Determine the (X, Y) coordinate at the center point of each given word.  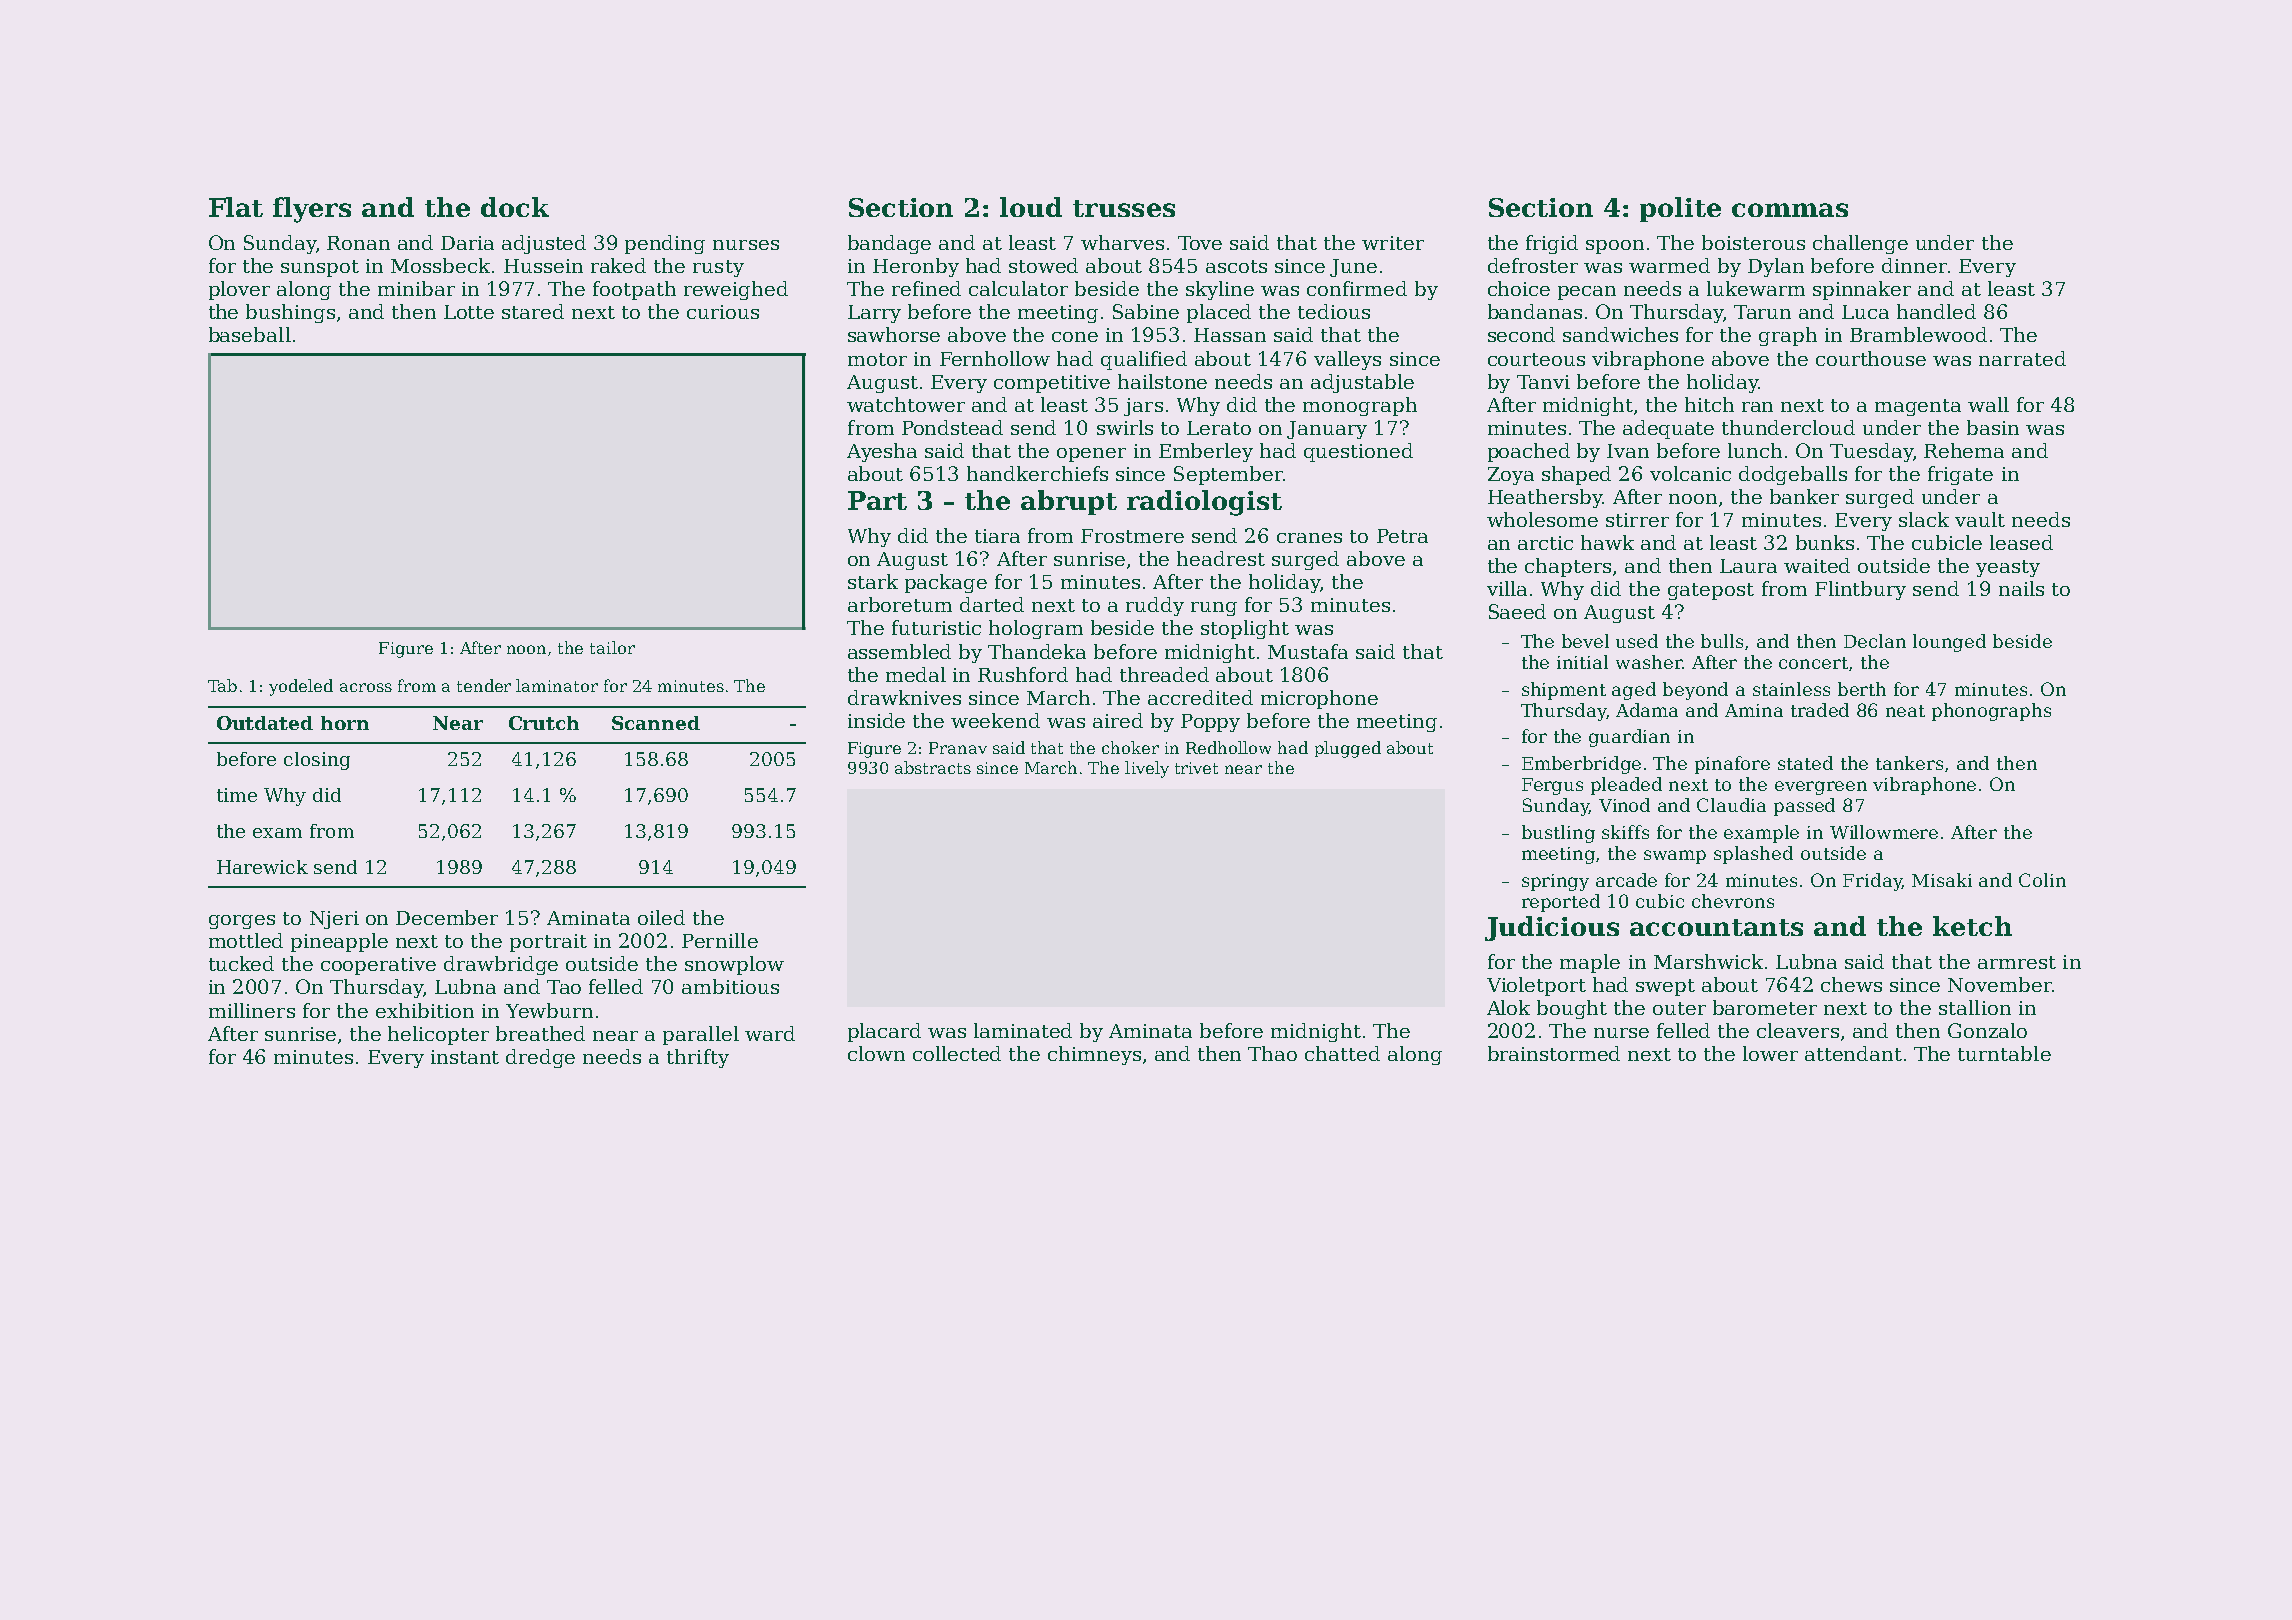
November (2000, 984)
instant (465, 1057)
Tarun (1762, 312)
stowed (1043, 265)
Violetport (1536, 986)
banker (1804, 496)
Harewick (262, 867)
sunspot (320, 268)
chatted (1342, 1053)
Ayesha (882, 452)
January (1327, 430)
